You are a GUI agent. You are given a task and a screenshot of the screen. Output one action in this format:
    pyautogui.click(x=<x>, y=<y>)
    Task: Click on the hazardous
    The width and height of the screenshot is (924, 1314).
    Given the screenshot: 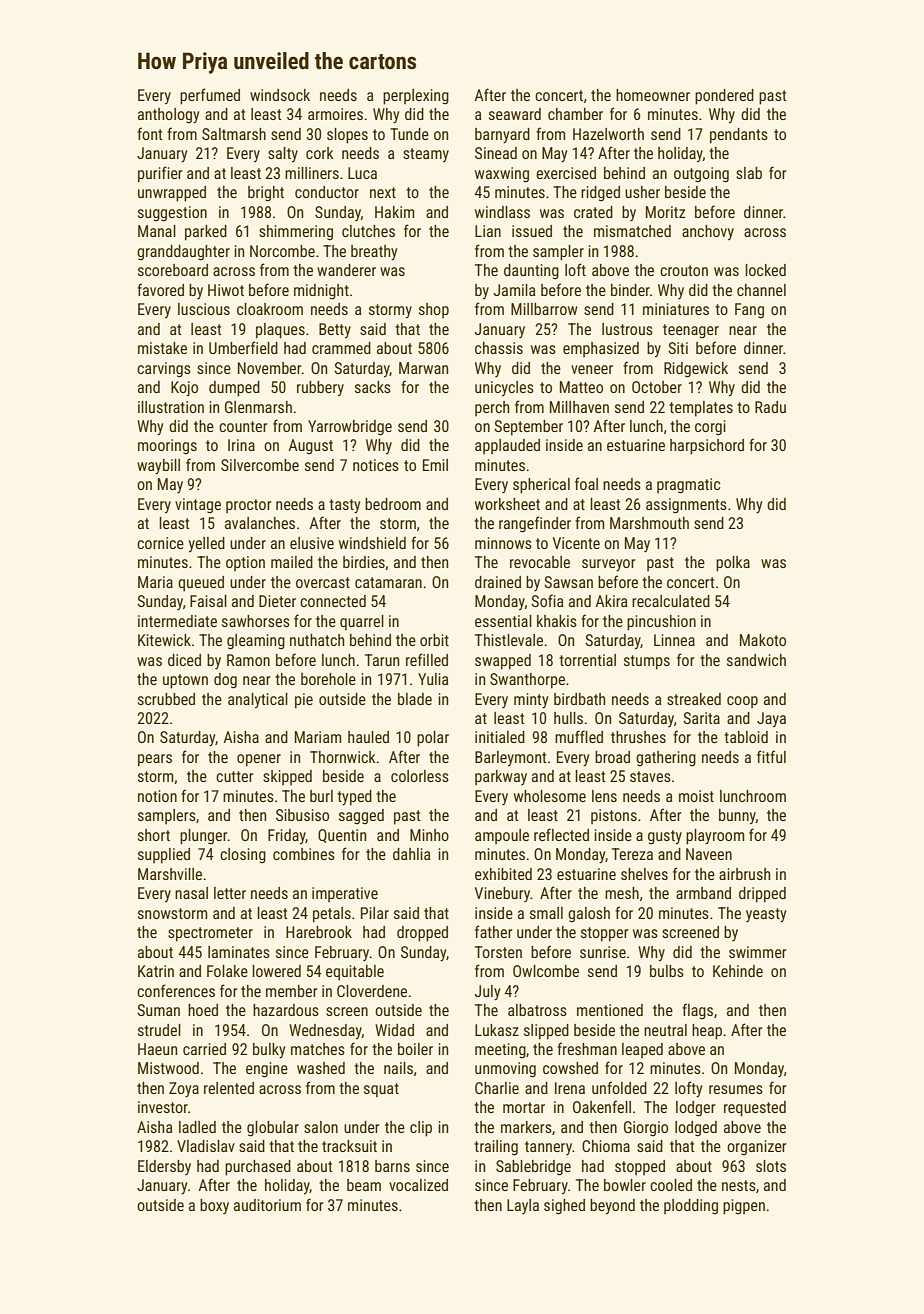 What is the action you would take?
    pyautogui.click(x=286, y=1010)
